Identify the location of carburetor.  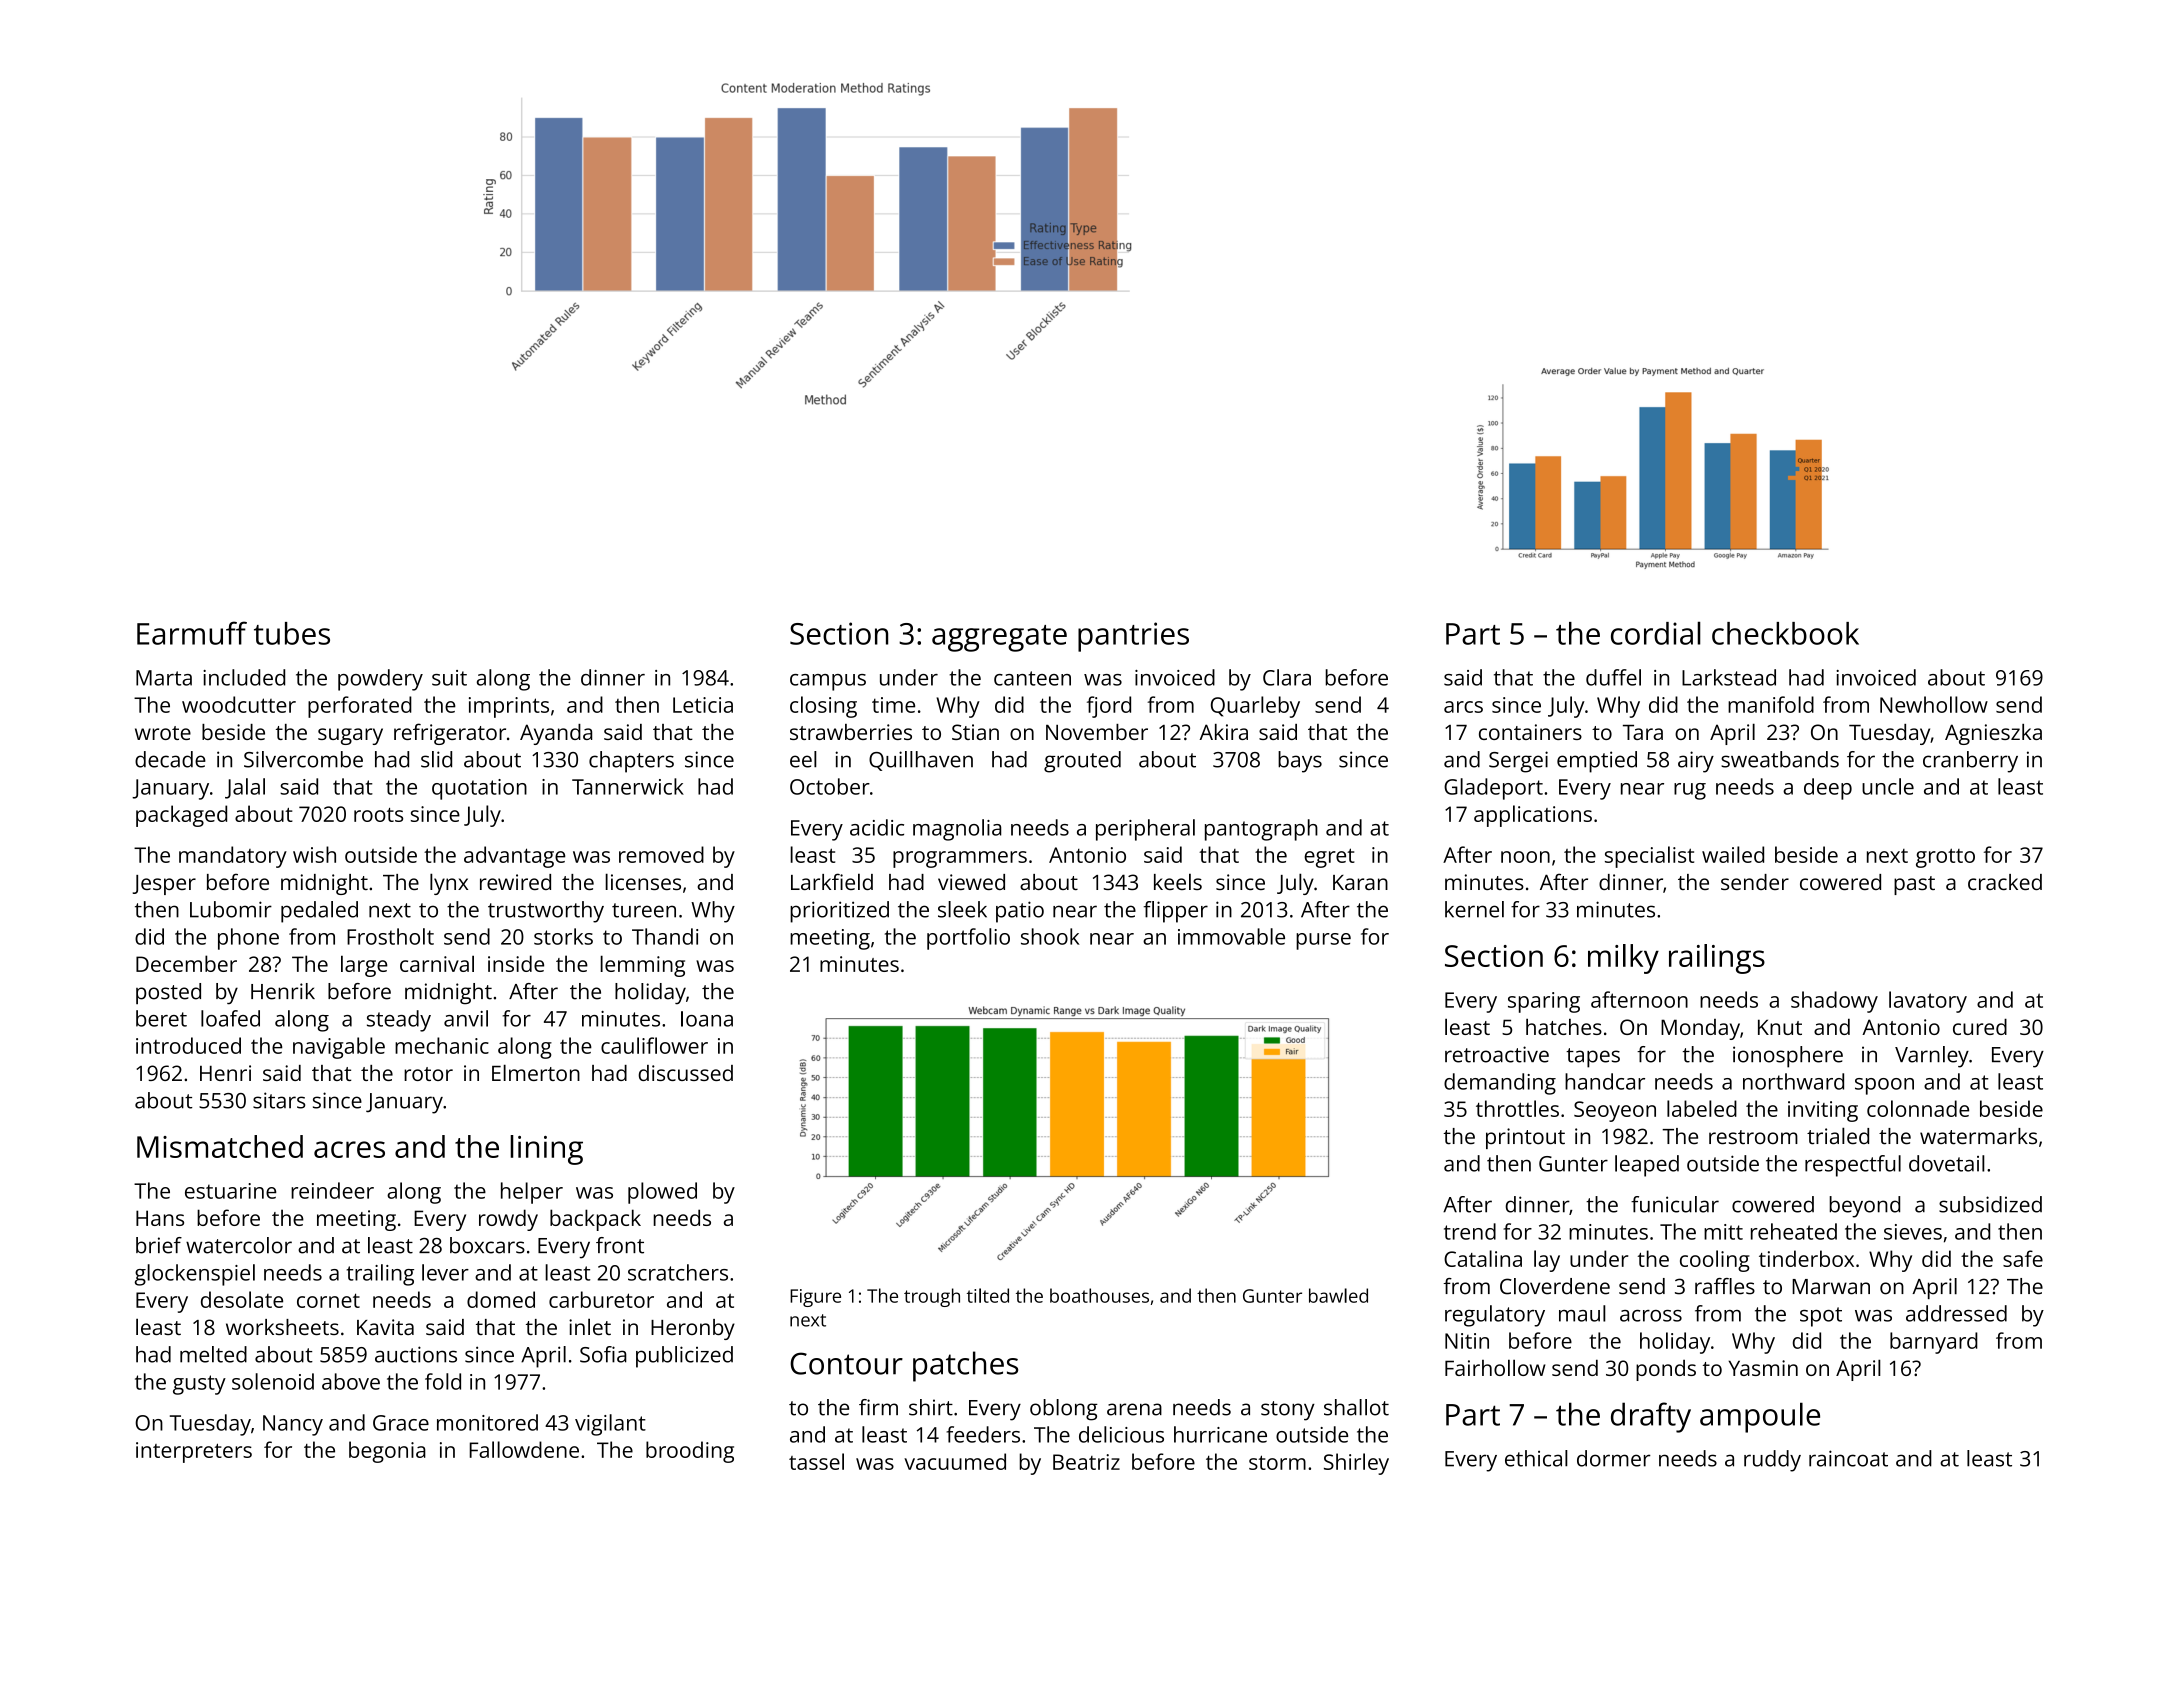
(601, 1299).
